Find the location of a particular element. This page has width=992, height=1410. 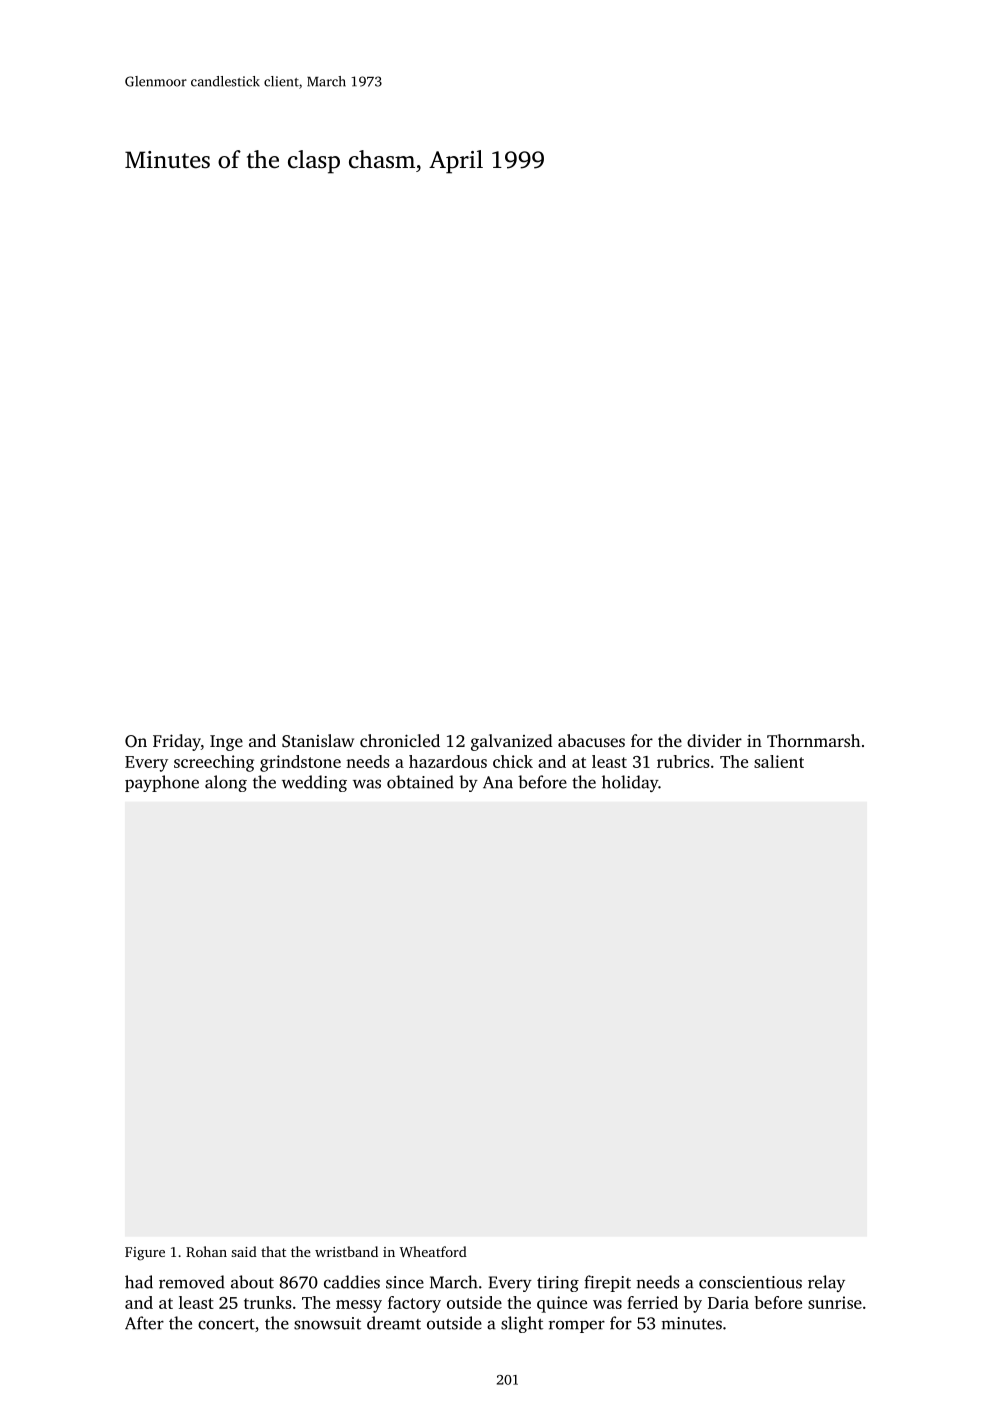

sunrise is located at coordinates (835, 1302).
